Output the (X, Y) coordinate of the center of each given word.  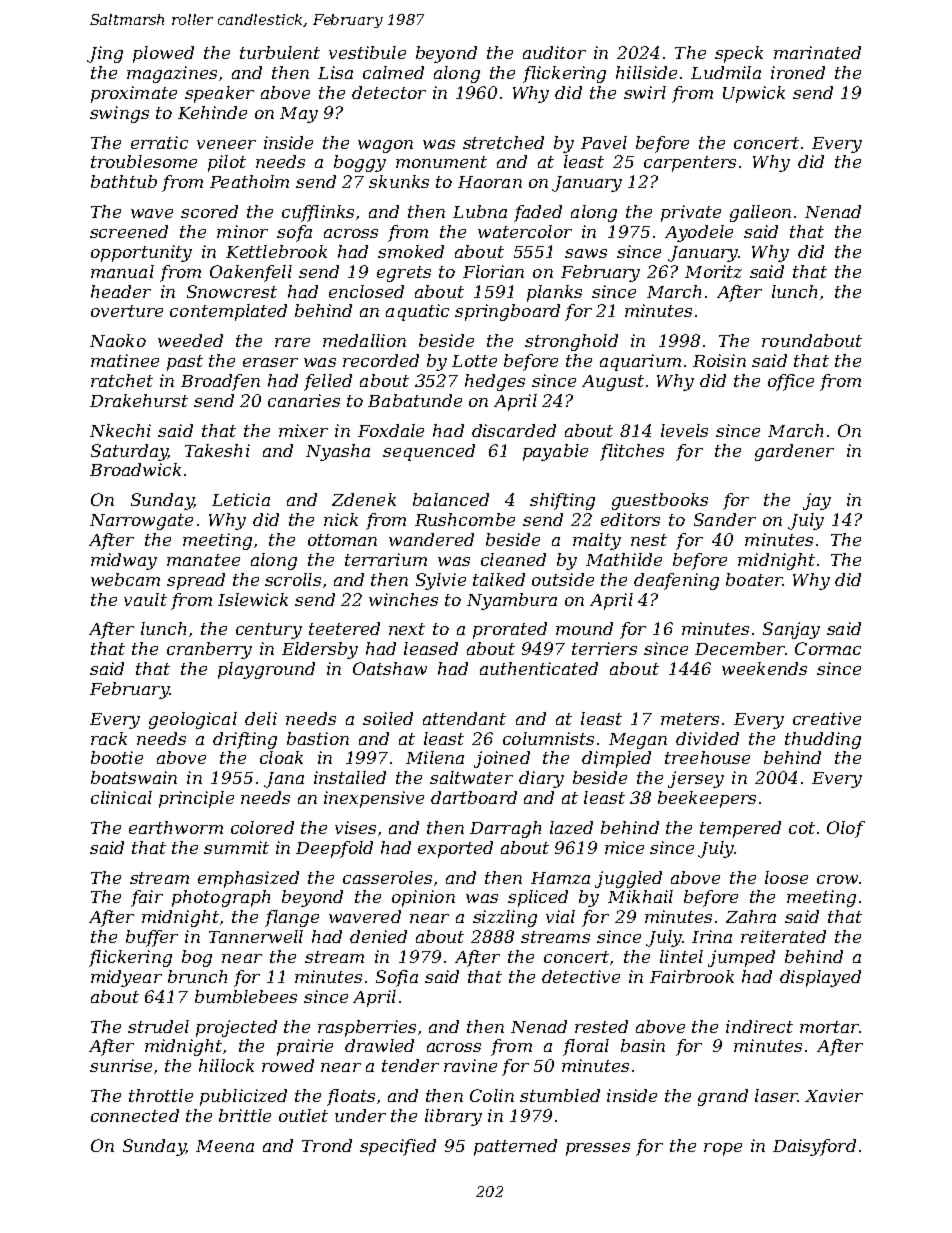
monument (441, 162)
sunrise (121, 1065)
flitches (632, 452)
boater (754, 579)
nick (341, 519)
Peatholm (249, 181)
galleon (760, 213)
